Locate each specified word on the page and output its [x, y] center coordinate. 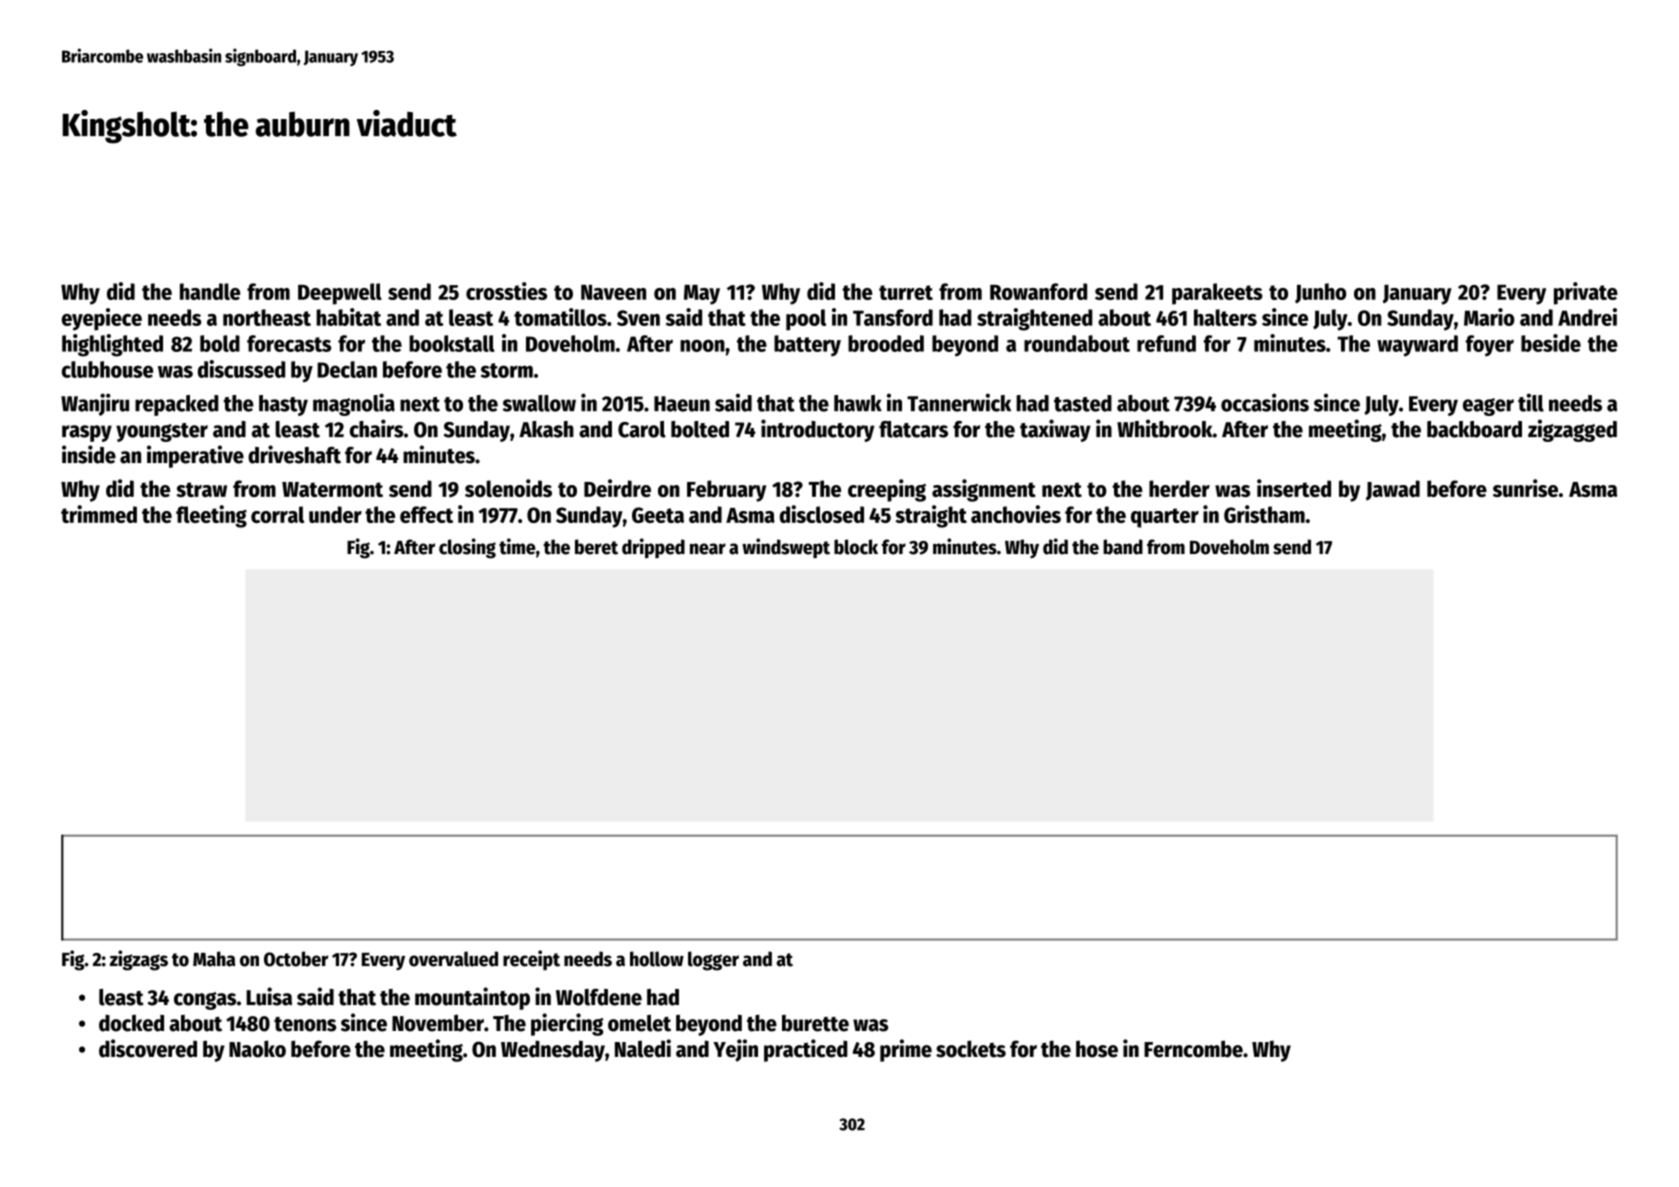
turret [906, 292]
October [296, 959]
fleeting [211, 516]
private [1586, 293]
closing [467, 548]
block [856, 547]
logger [713, 961]
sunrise [1525, 488]
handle [210, 291]
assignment [984, 490]
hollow [657, 959]
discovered [148, 1048]
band [1123, 547]
